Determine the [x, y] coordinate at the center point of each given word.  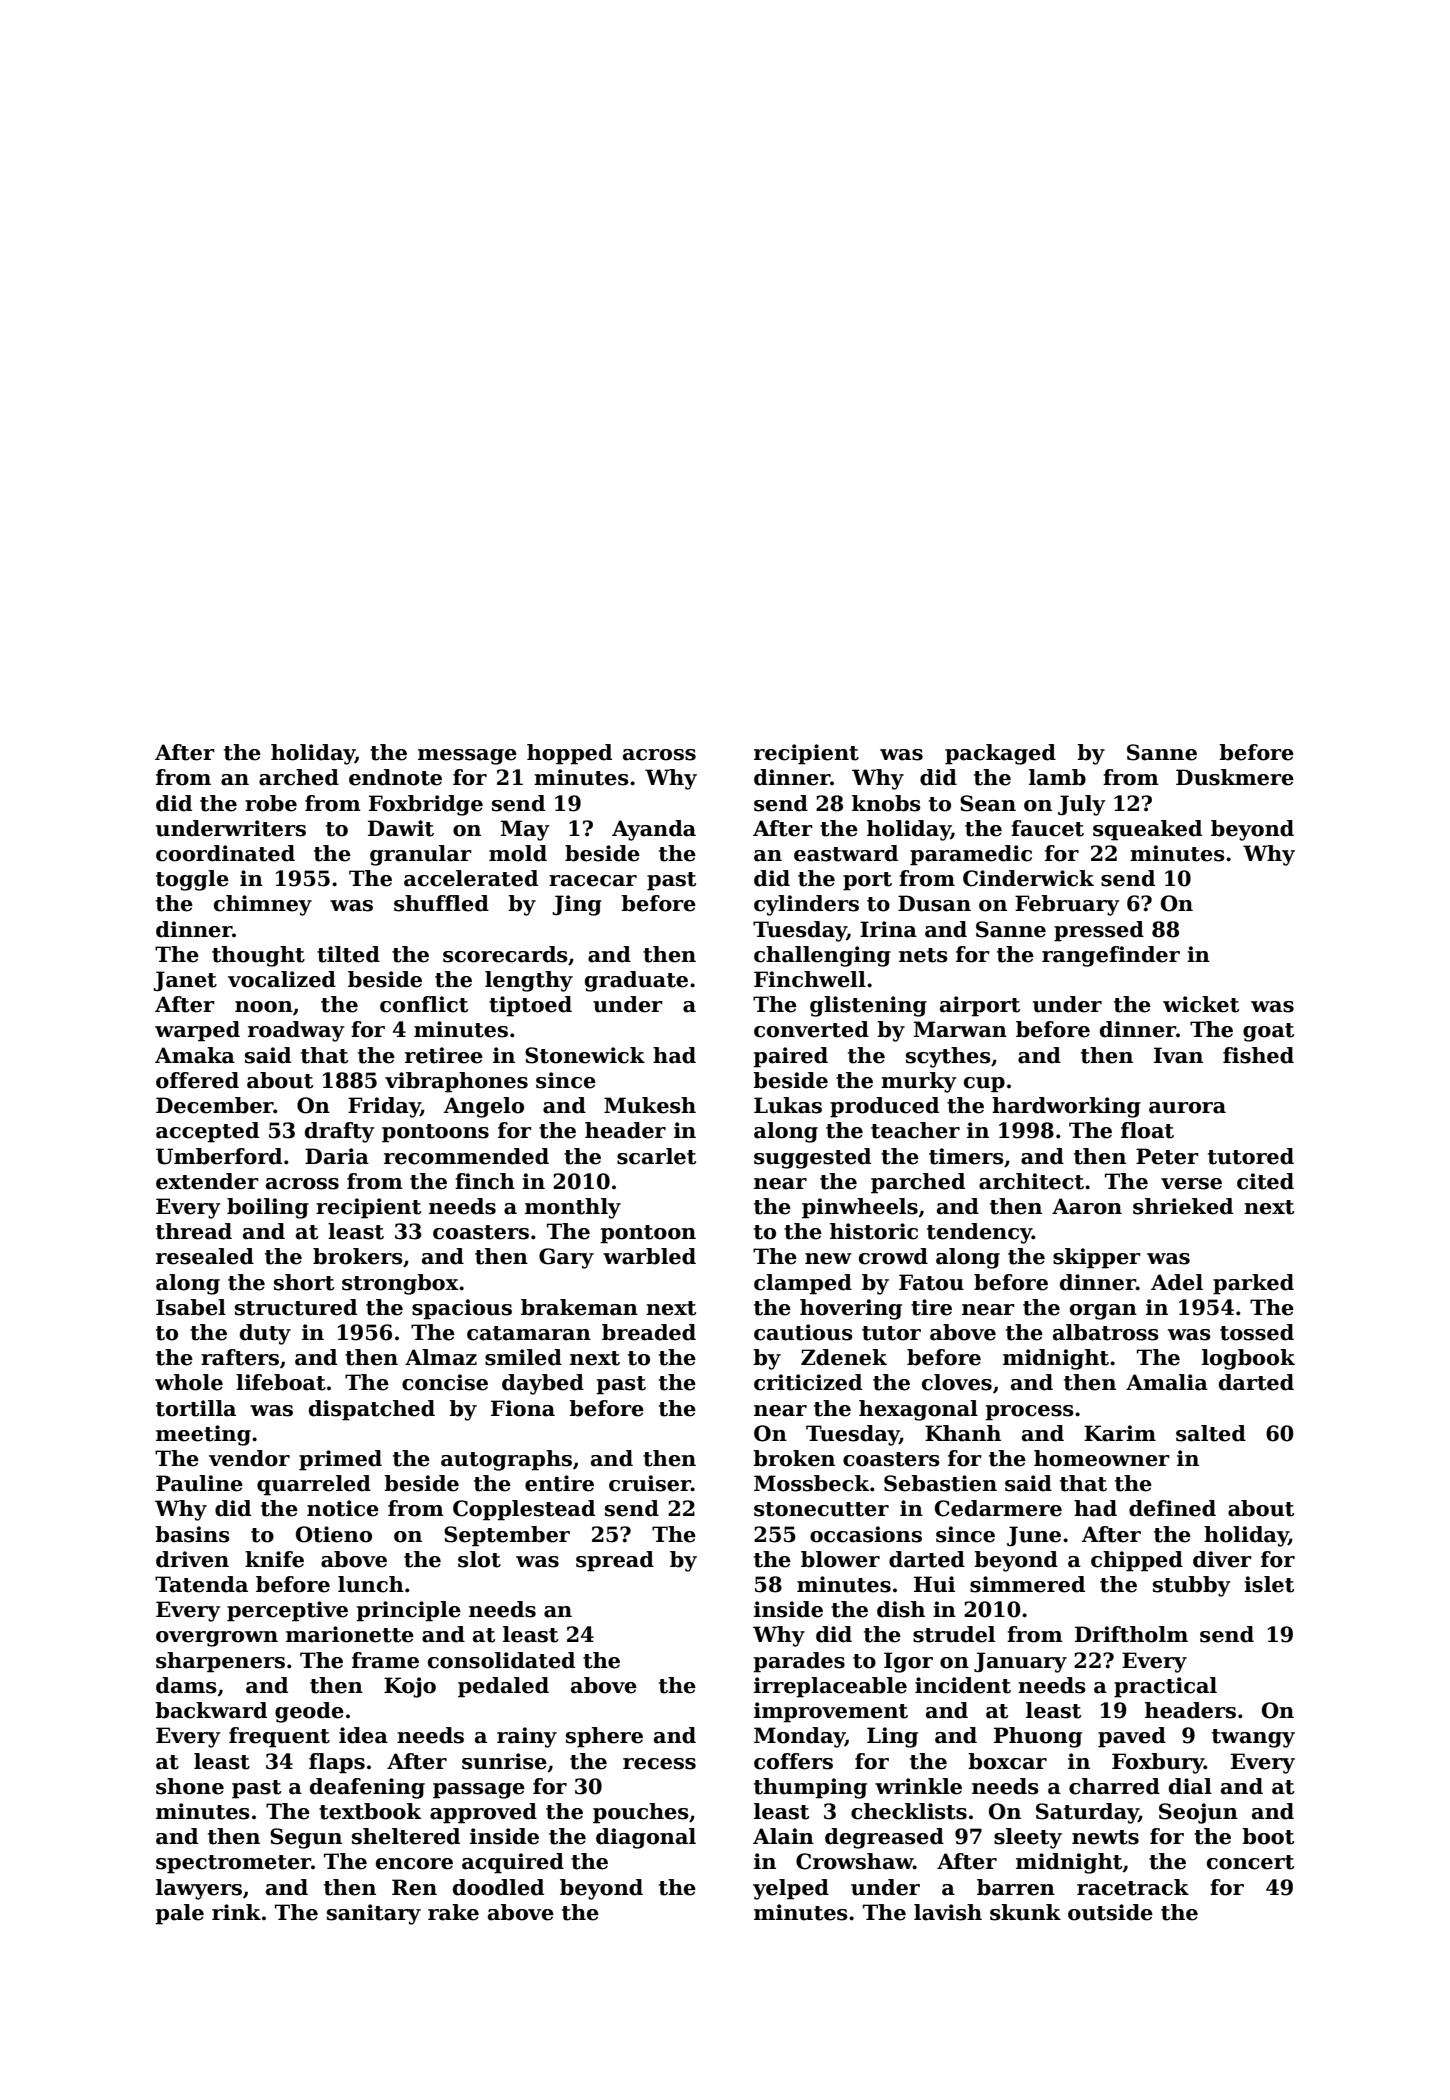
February [1067, 905]
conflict [424, 1004]
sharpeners [220, 1662]
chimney [263, 905]
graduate [636, 981]
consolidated [501, 1660]
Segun [306, 1838]
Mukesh [650, 1105]
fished [1258, 1055]
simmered [1027, 1584]
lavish [948, 1912]
